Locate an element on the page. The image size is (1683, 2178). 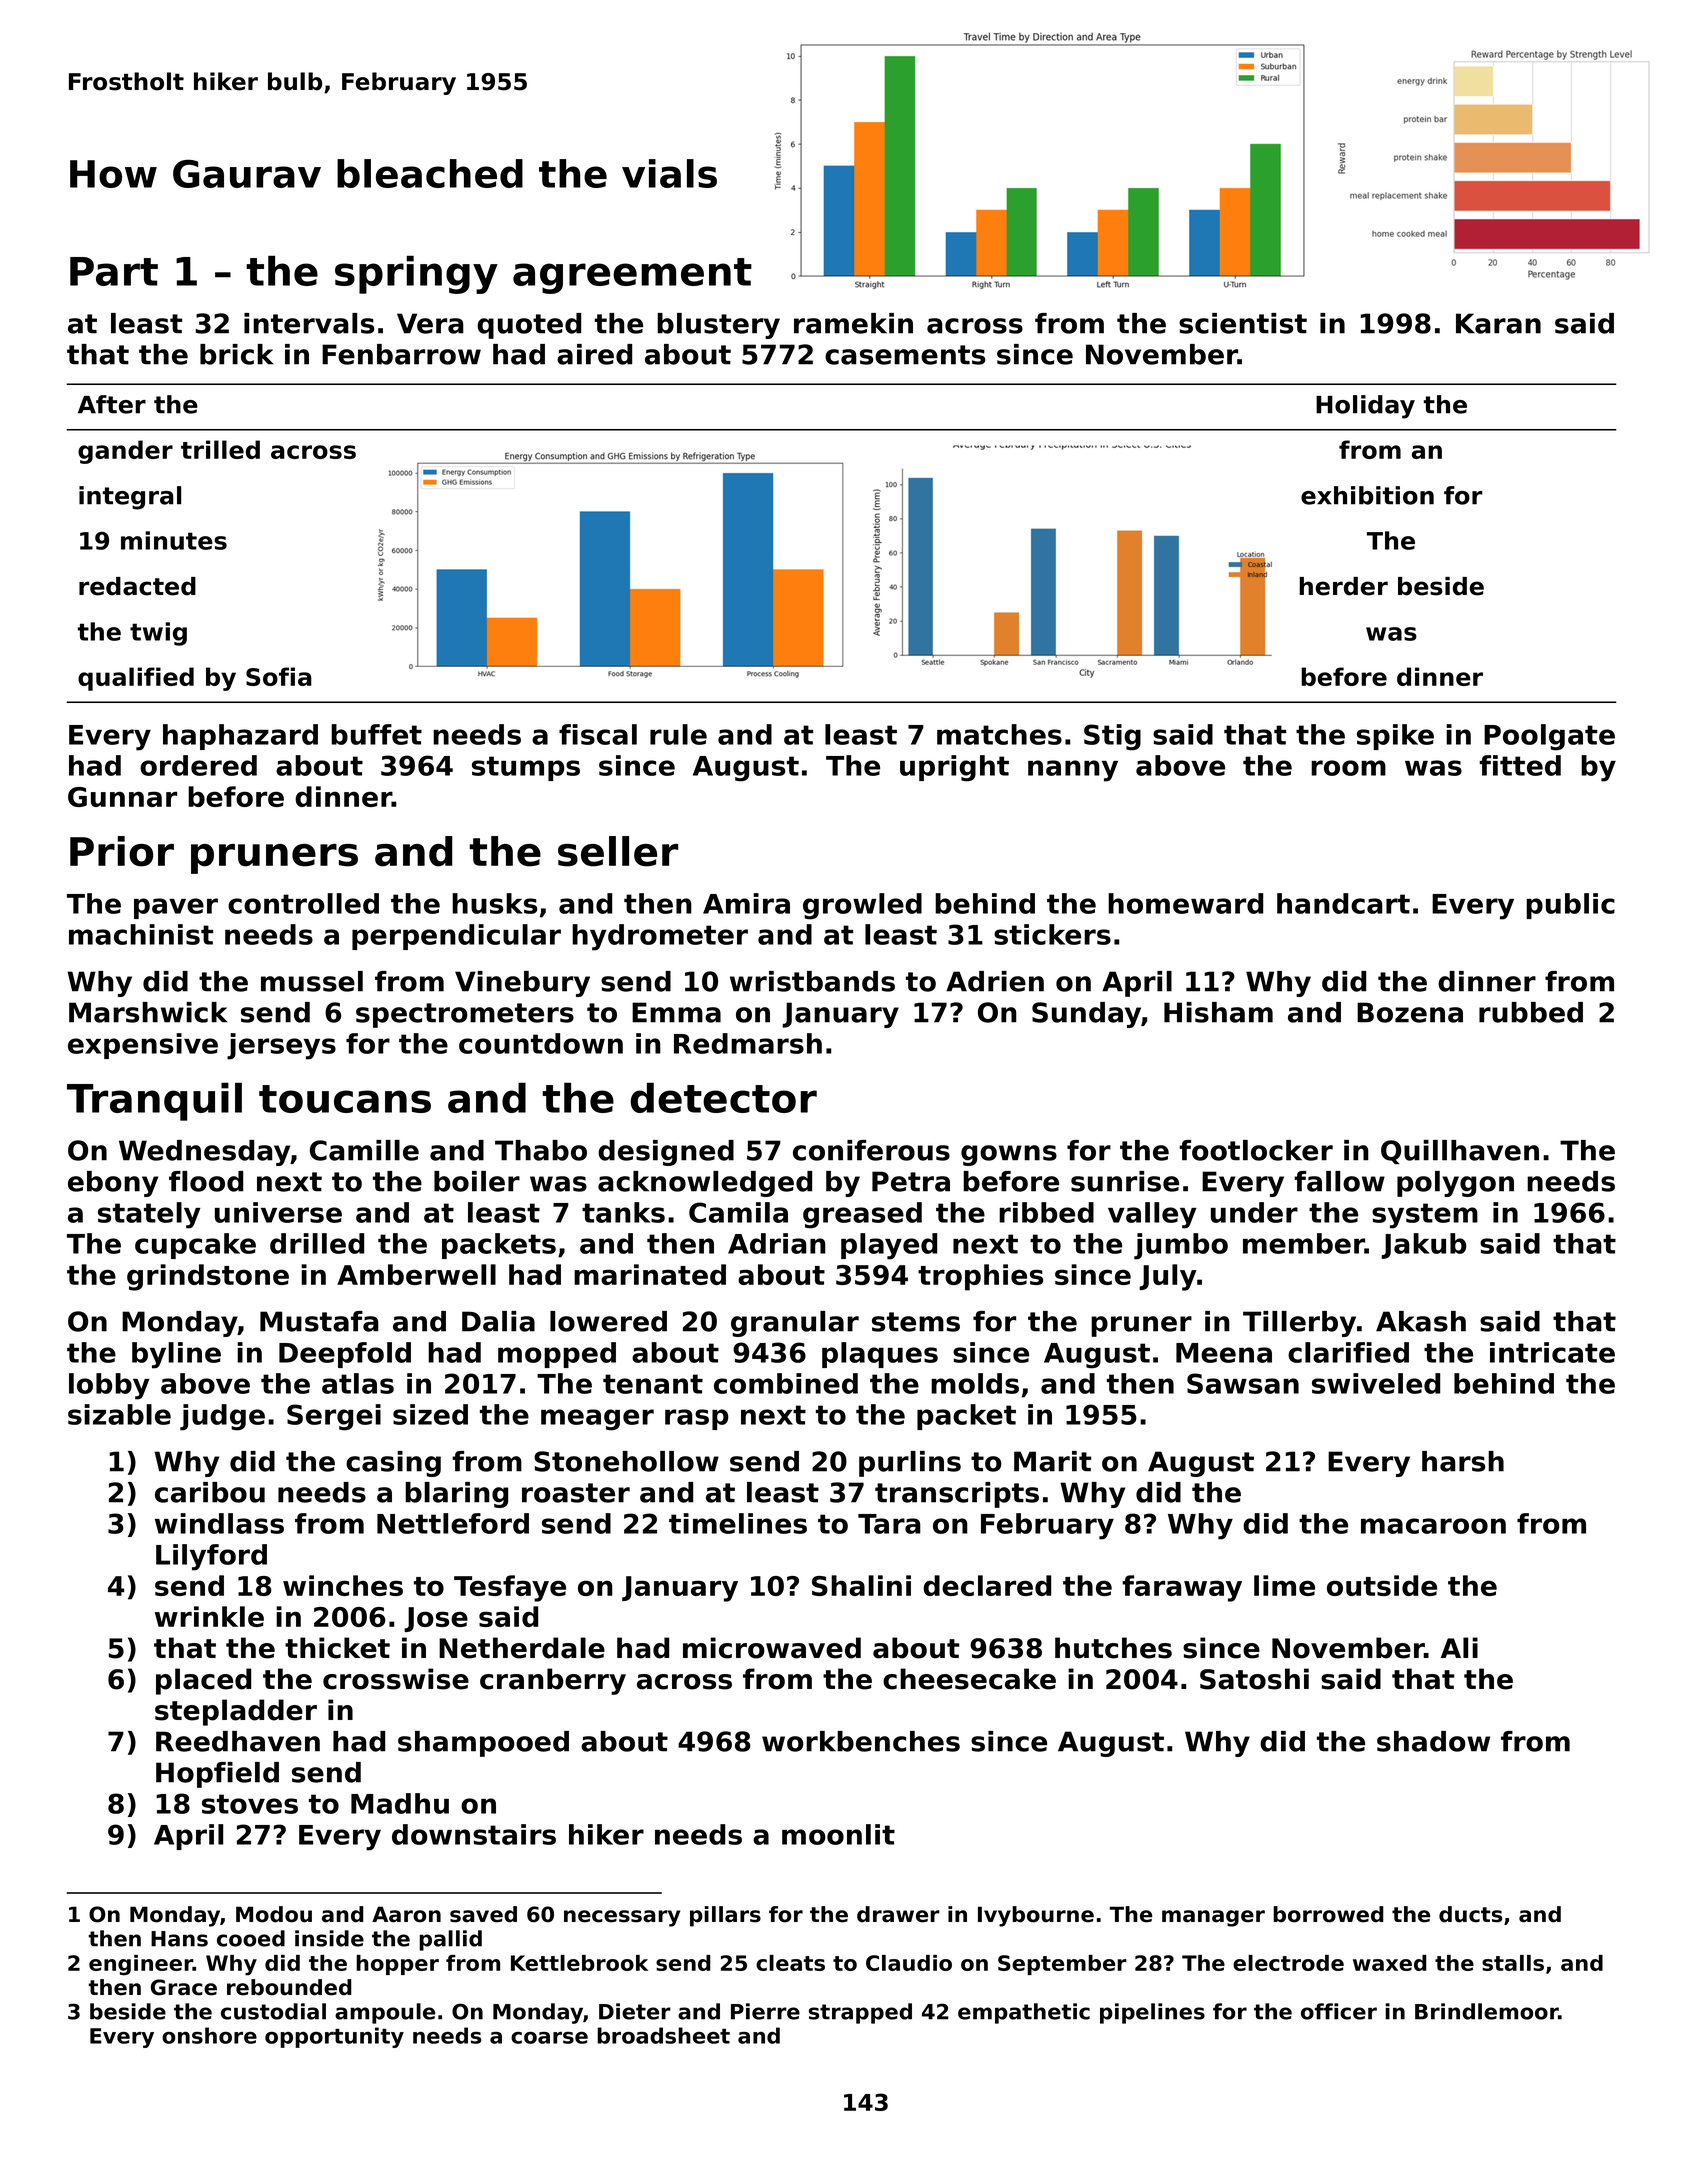
Bozena is located at coordinates (1410, 1012).
